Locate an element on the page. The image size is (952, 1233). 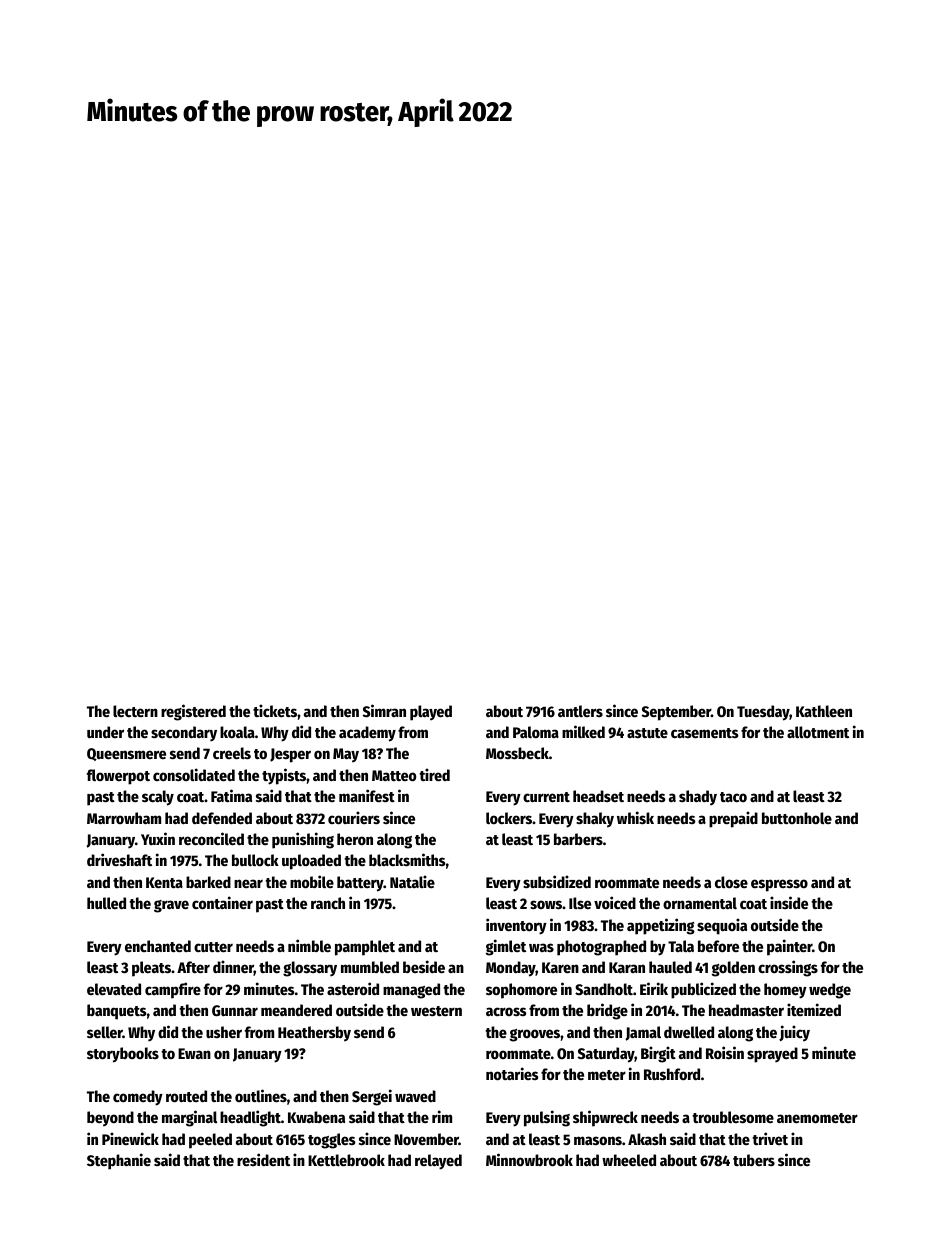
buttonhole is located at coordinates (797, 818).
